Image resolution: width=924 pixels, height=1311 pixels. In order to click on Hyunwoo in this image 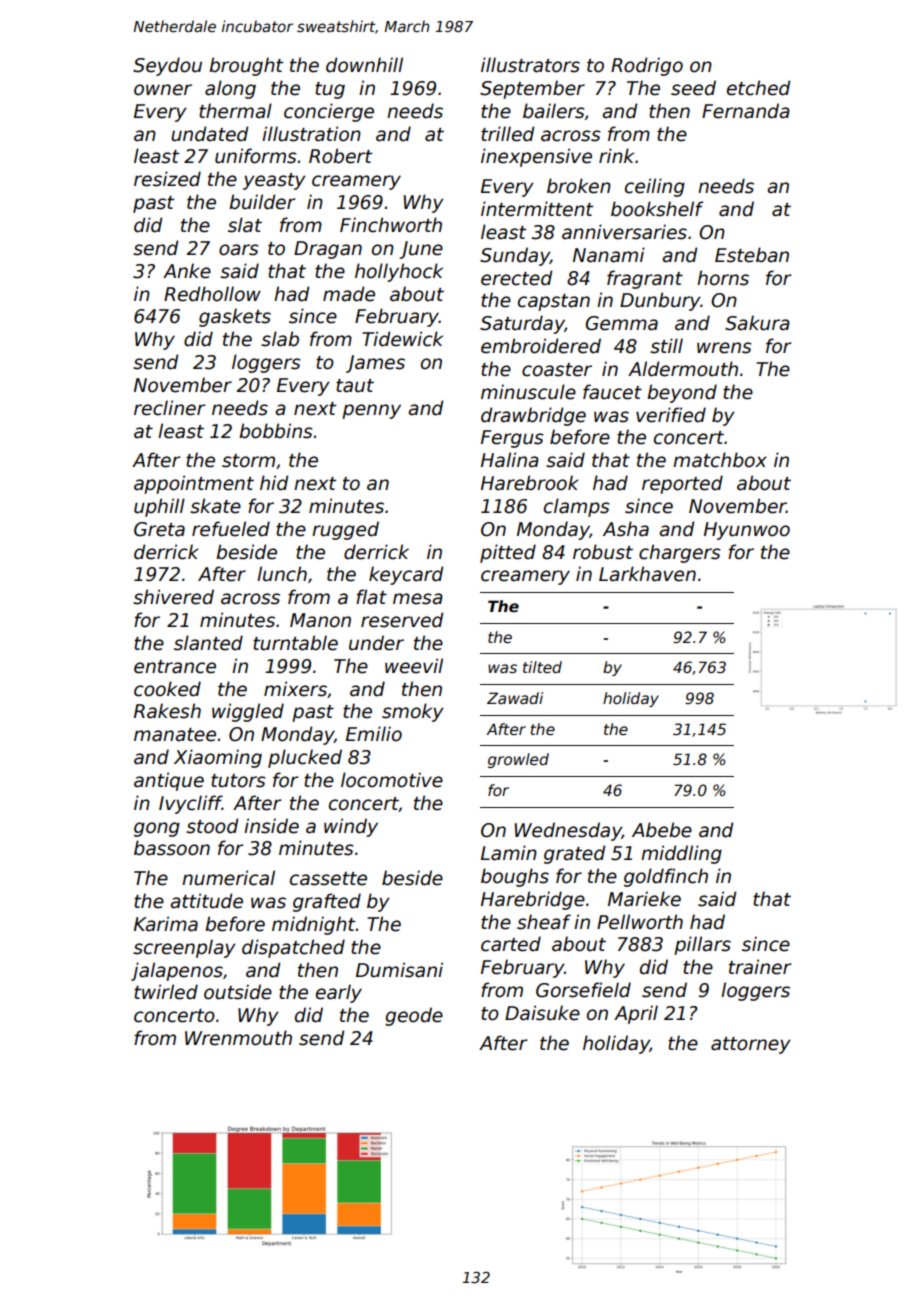, I will do `click(747, 531)`.
